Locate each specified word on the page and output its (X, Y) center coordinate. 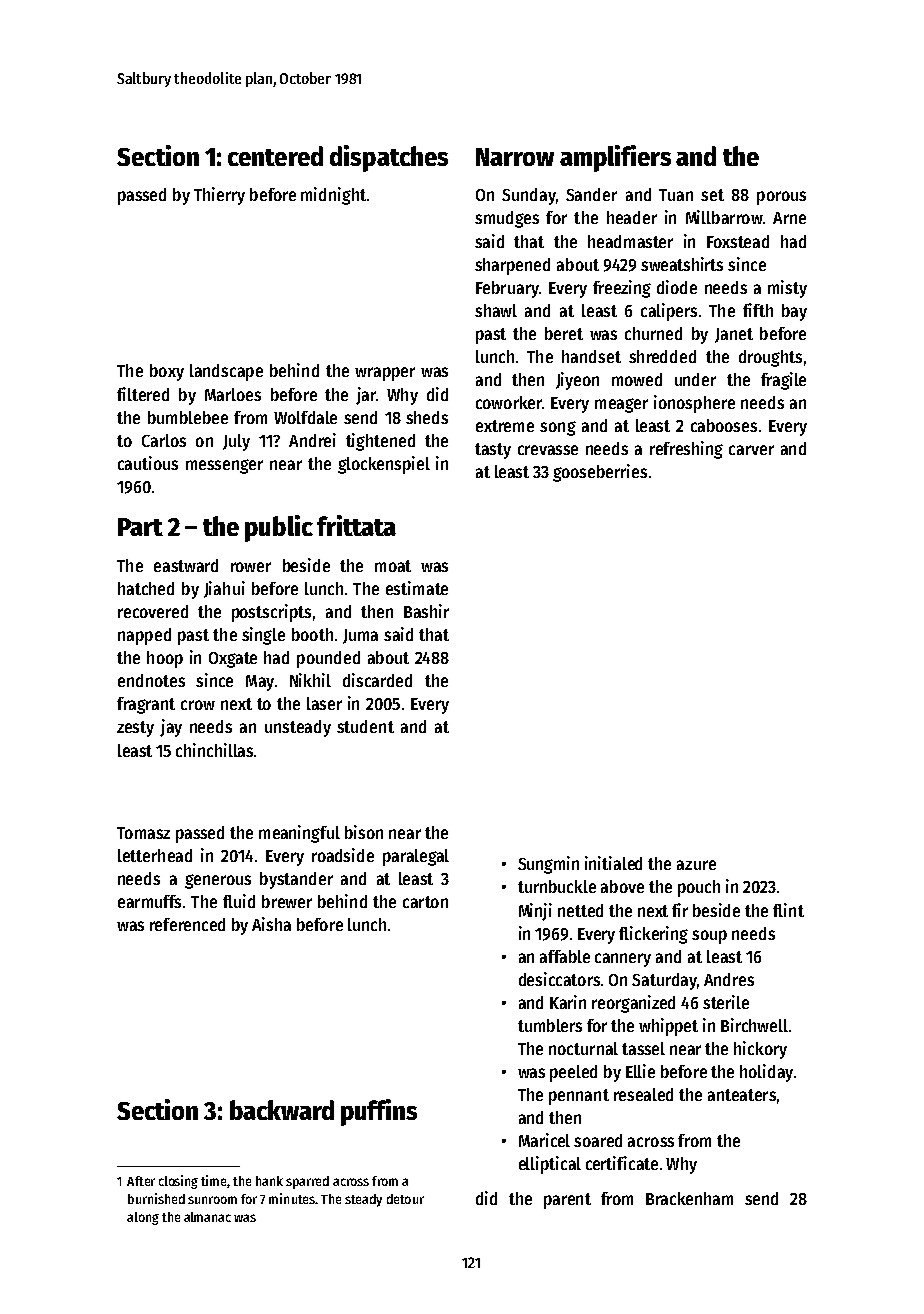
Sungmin (548, 865)
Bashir (426, 611)
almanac (207, 1217)
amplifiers (615, 158)
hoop (165, 659)
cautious (148, 463)
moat (393, 566)
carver (751, 450)
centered (275, 156)
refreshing (686, 450)
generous (218, 881)
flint (788, 910)
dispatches (389, 158)
